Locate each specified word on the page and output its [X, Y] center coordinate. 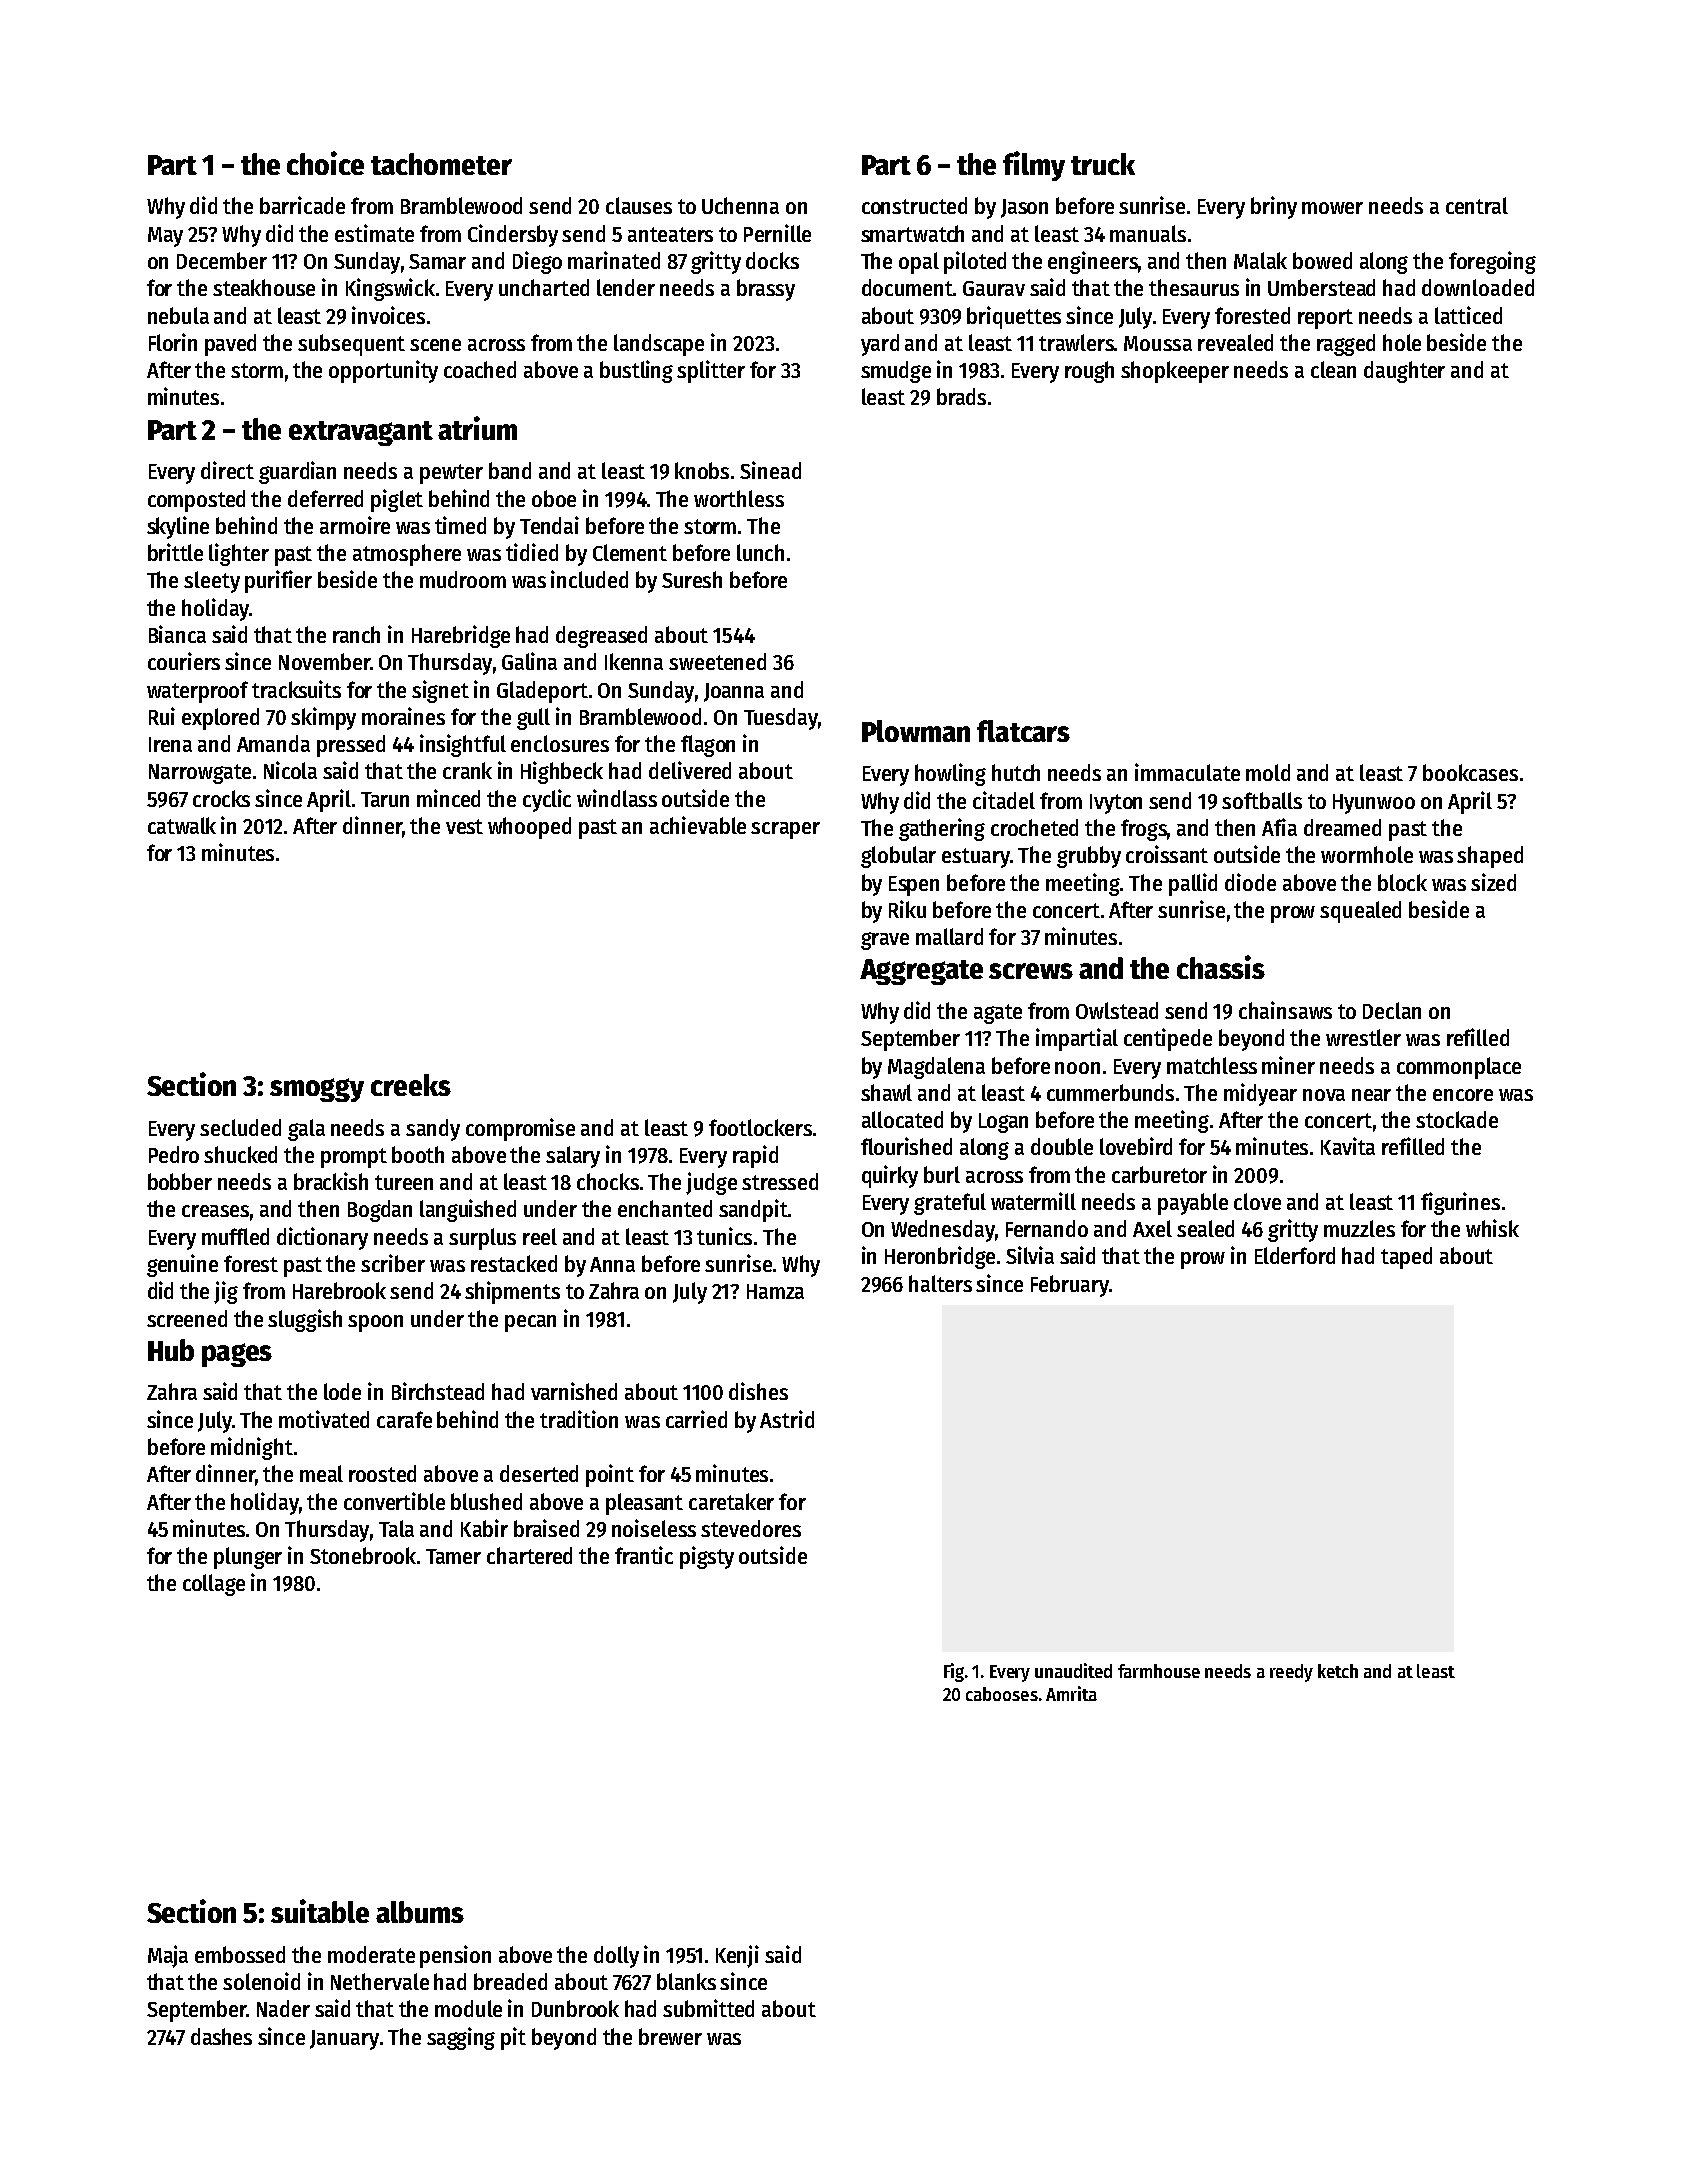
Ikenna [634, 661]
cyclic [547, 800]
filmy [1034, 166]
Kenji [737, 1956]
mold [1268, 772]
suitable [320, 1911]
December [222, 260]
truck [1103, 164]
